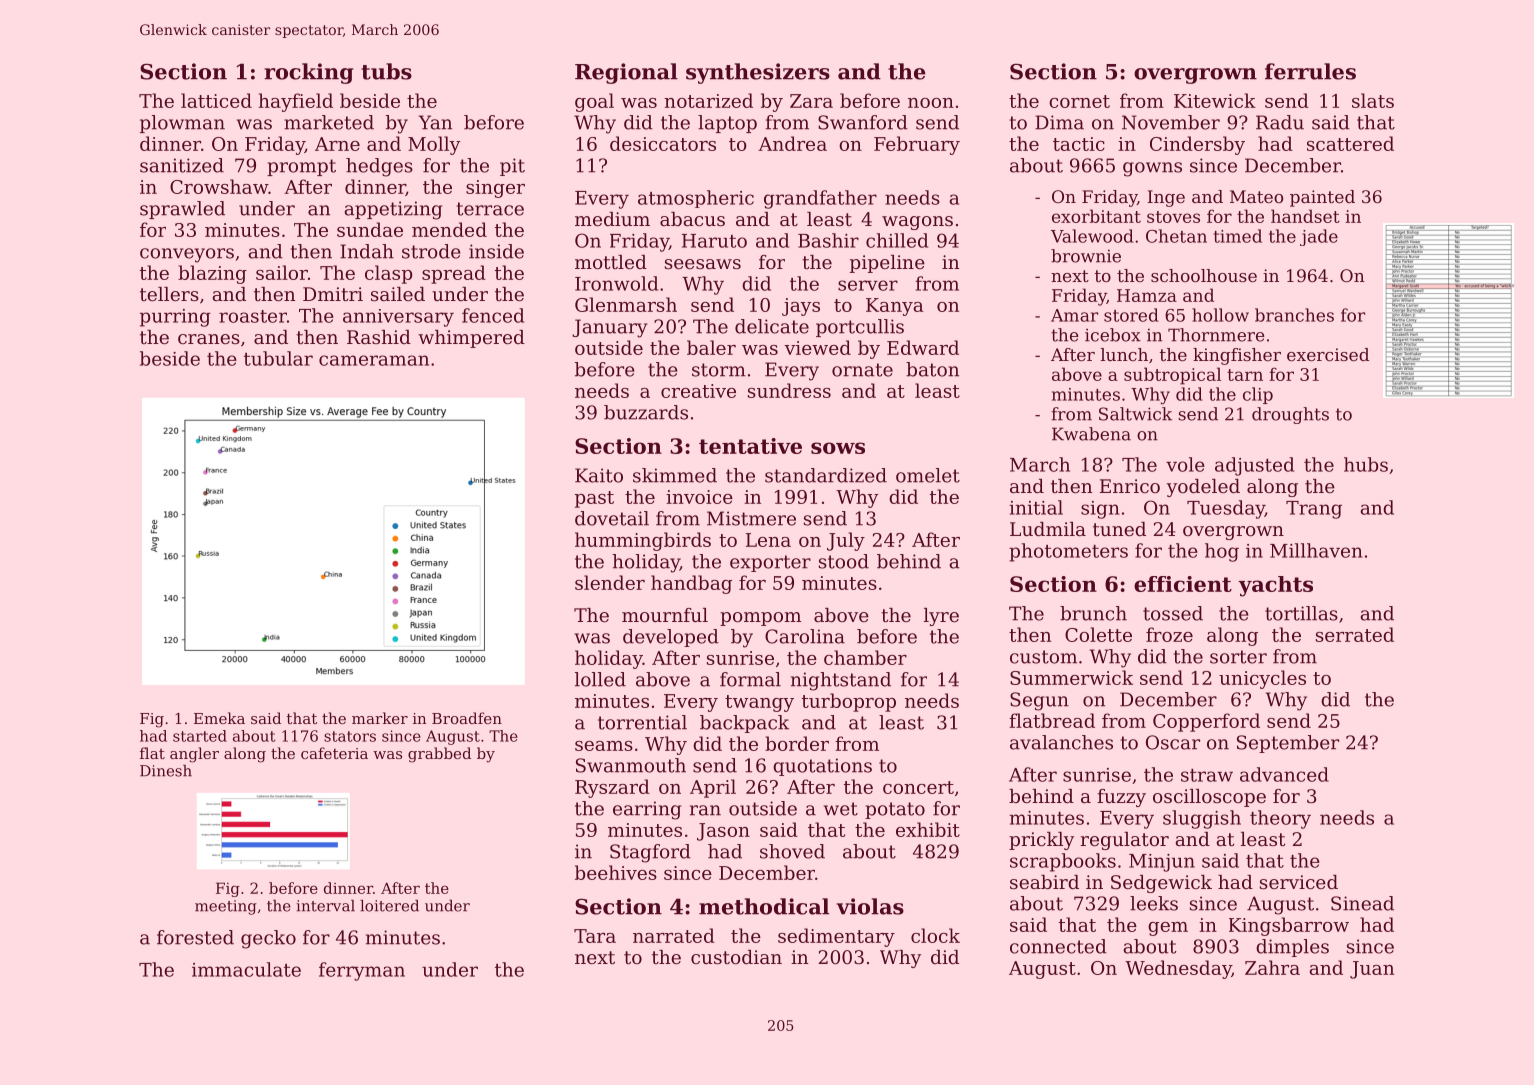 This page has width=1534, height=1085. What do you see at coordinates (386, 71) in the page?
I see `tubs` at bounding box center [386, 71].
